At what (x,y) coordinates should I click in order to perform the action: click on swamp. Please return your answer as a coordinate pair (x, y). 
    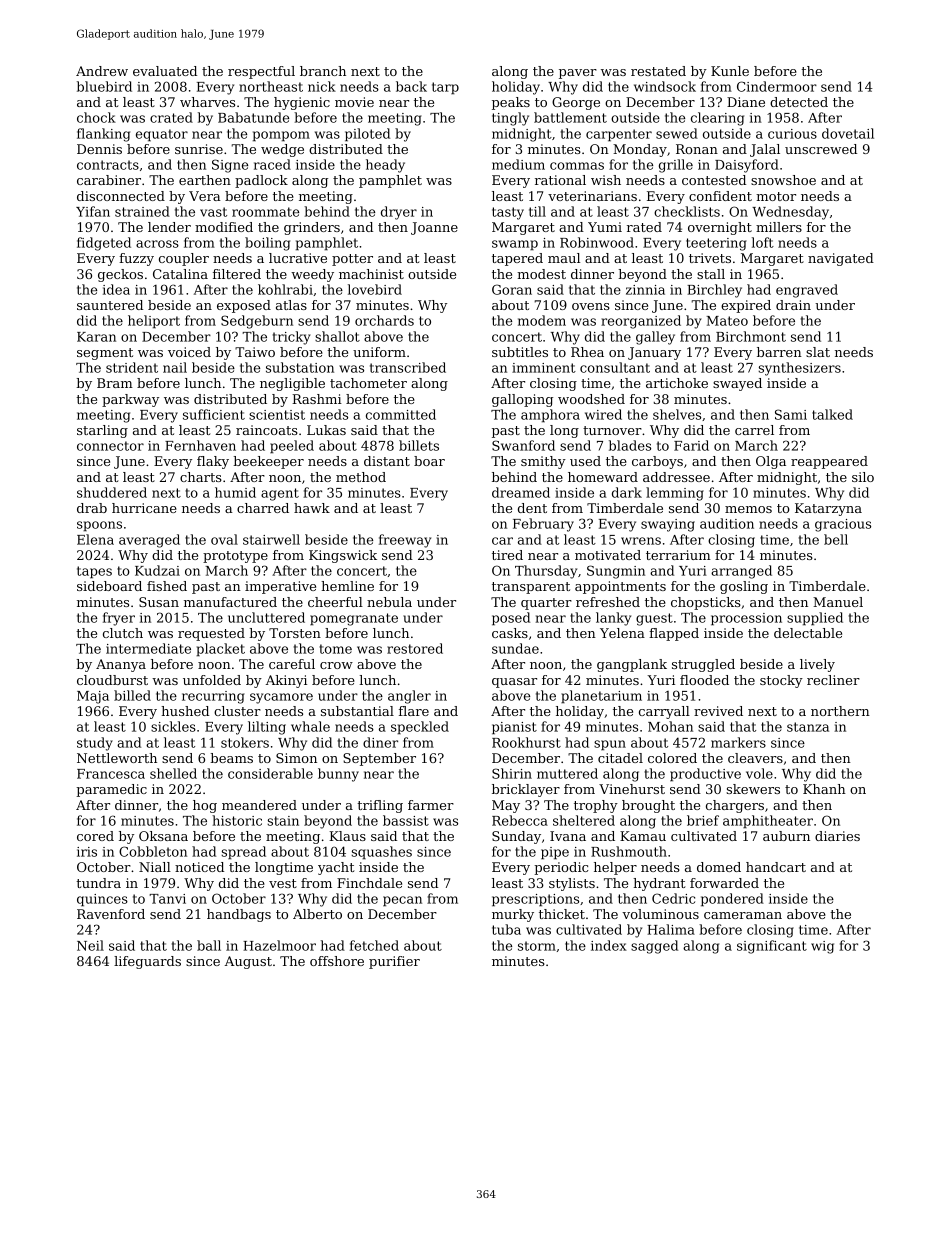
    Looking at the image, I should click on (515, 245).
